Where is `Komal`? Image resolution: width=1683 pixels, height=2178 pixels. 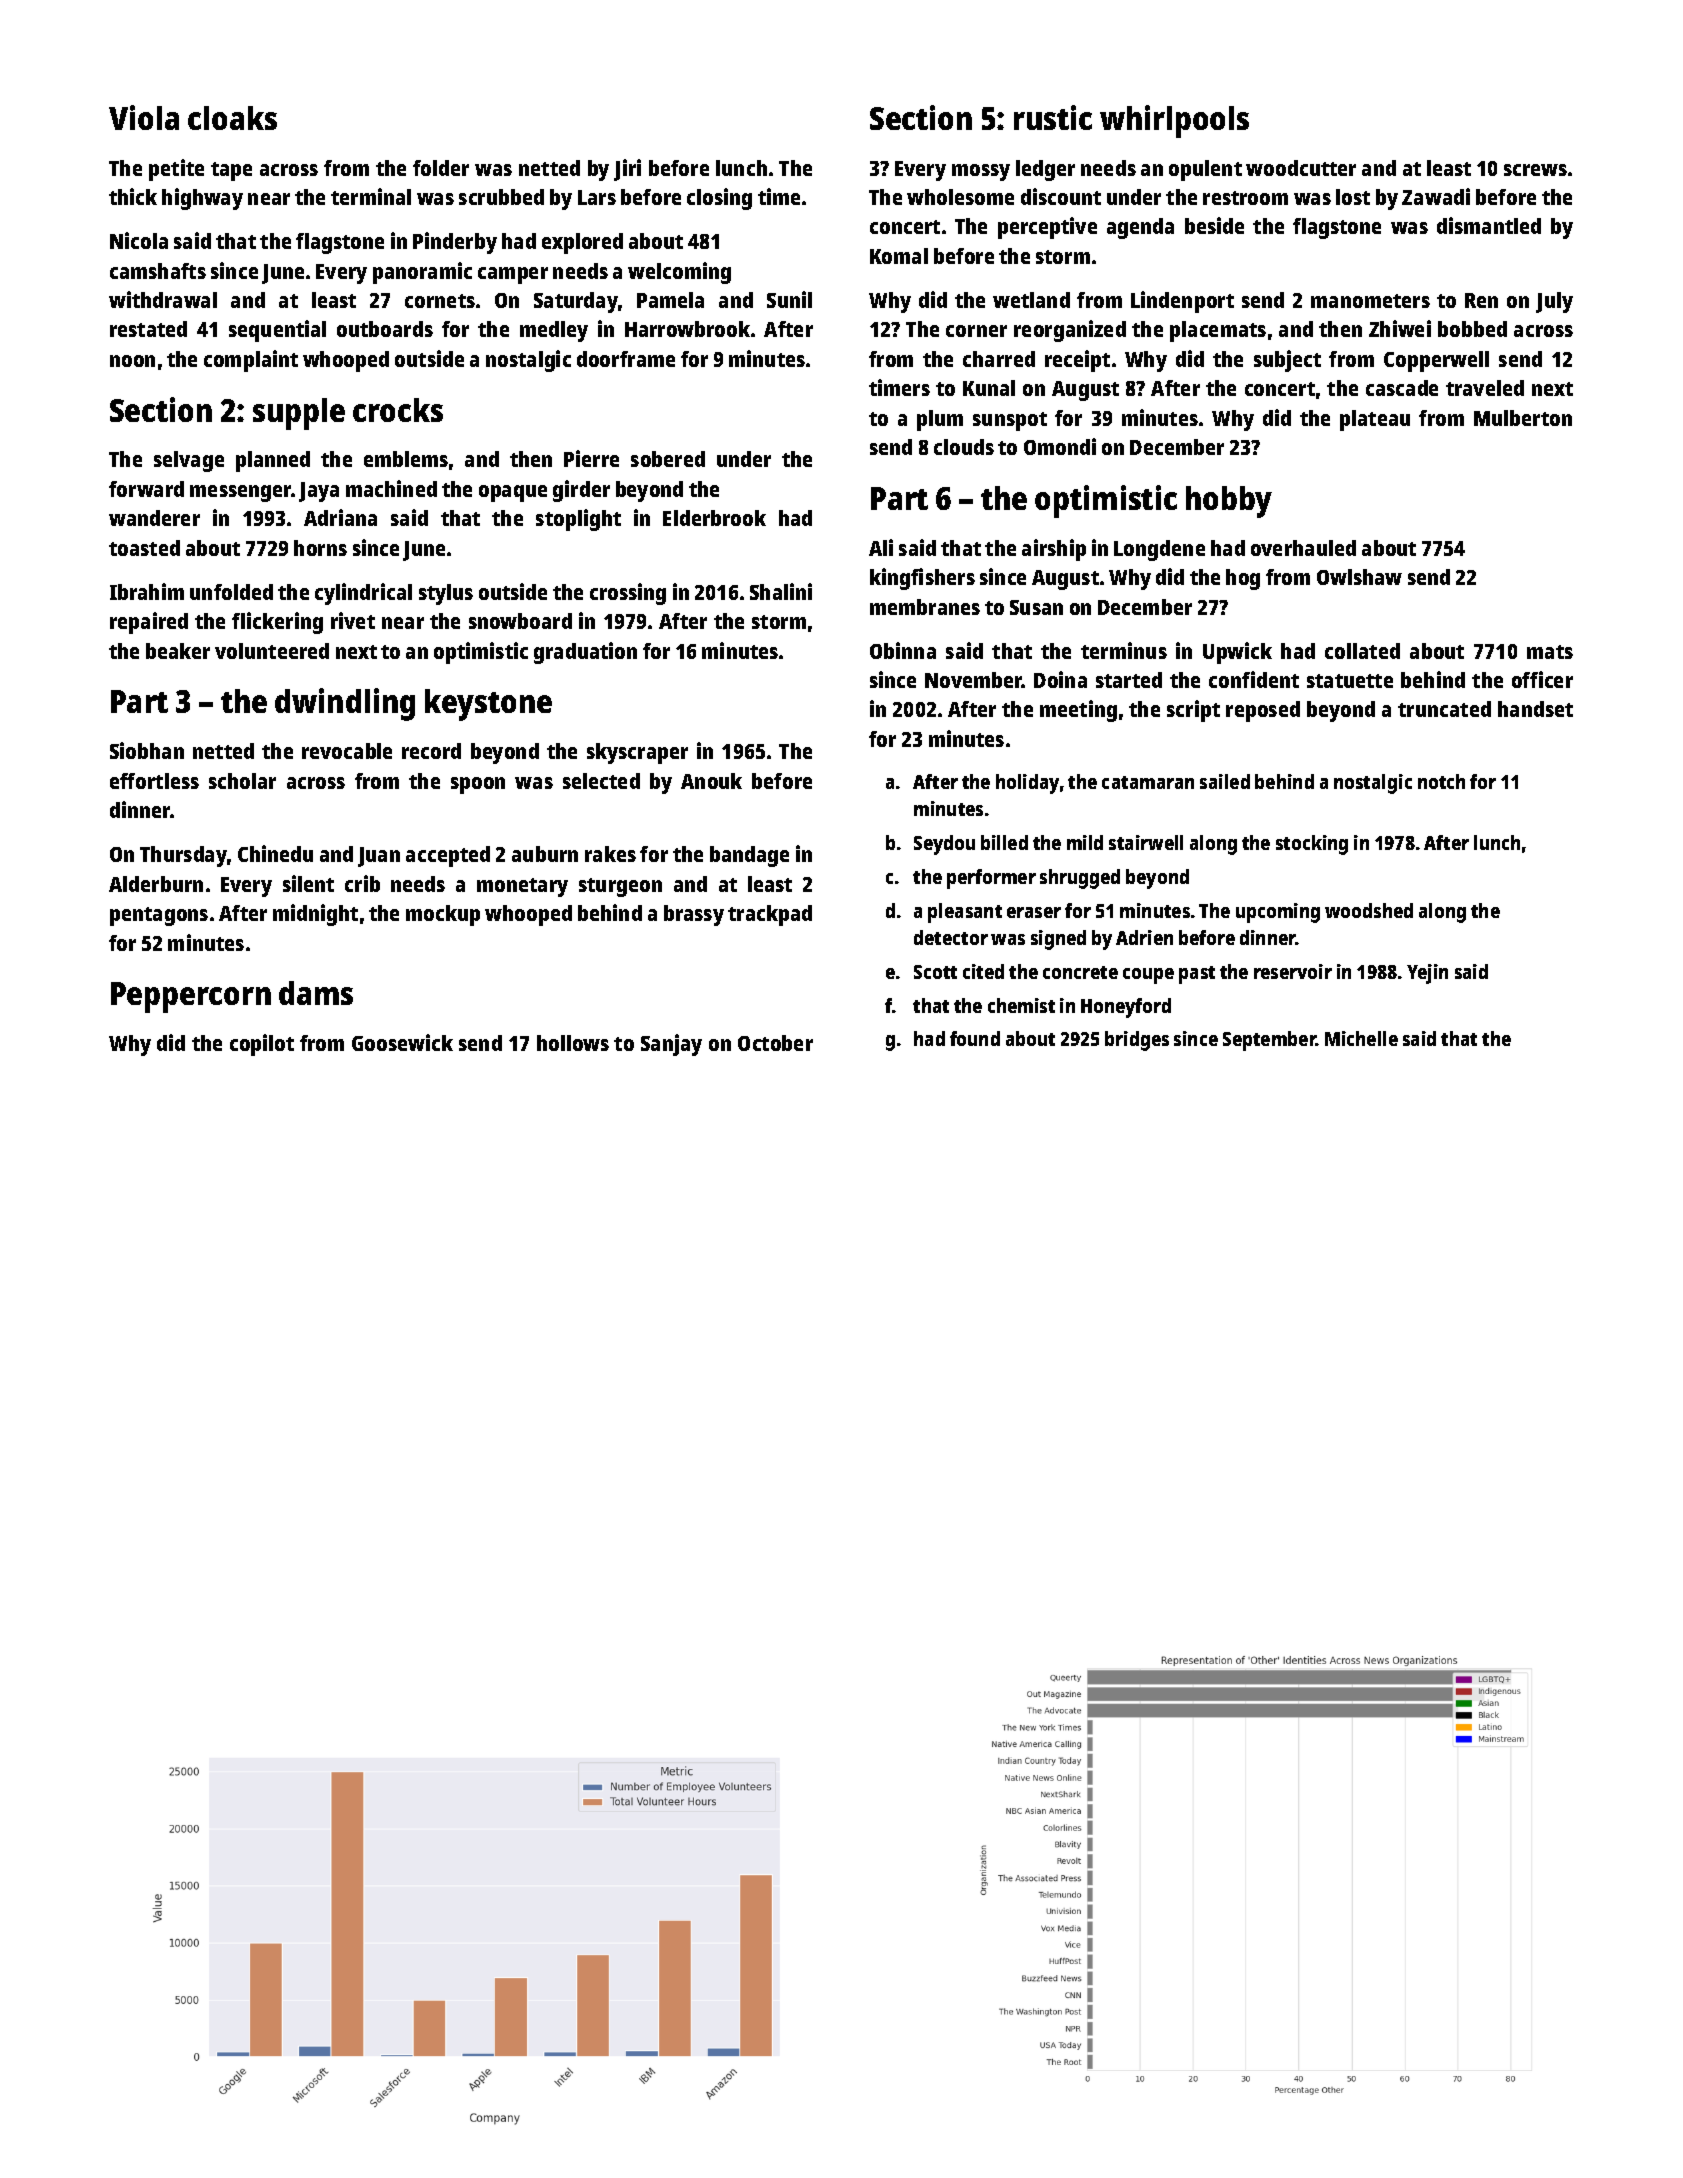 Komal is located at coordinates (899, 256).
